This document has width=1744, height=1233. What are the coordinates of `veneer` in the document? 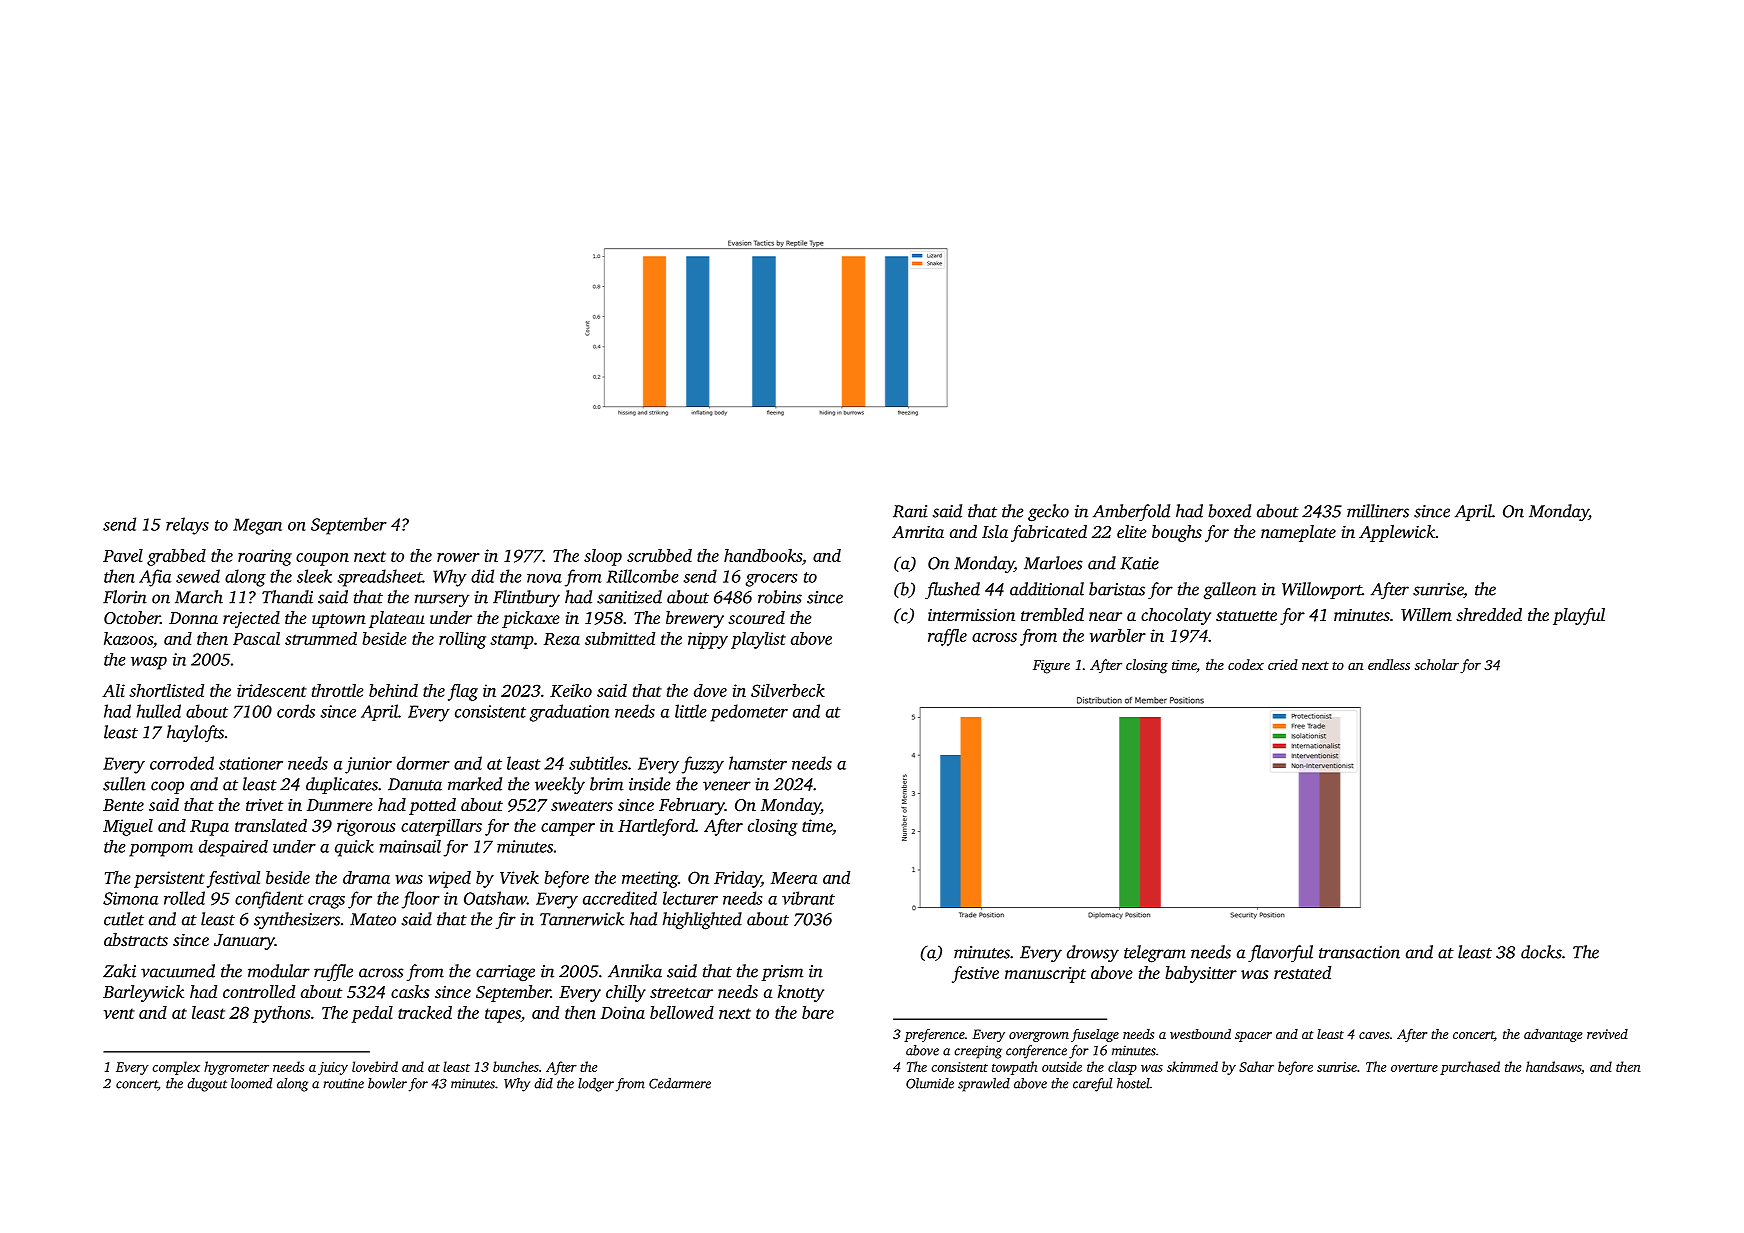 It's located at (727, 786).
